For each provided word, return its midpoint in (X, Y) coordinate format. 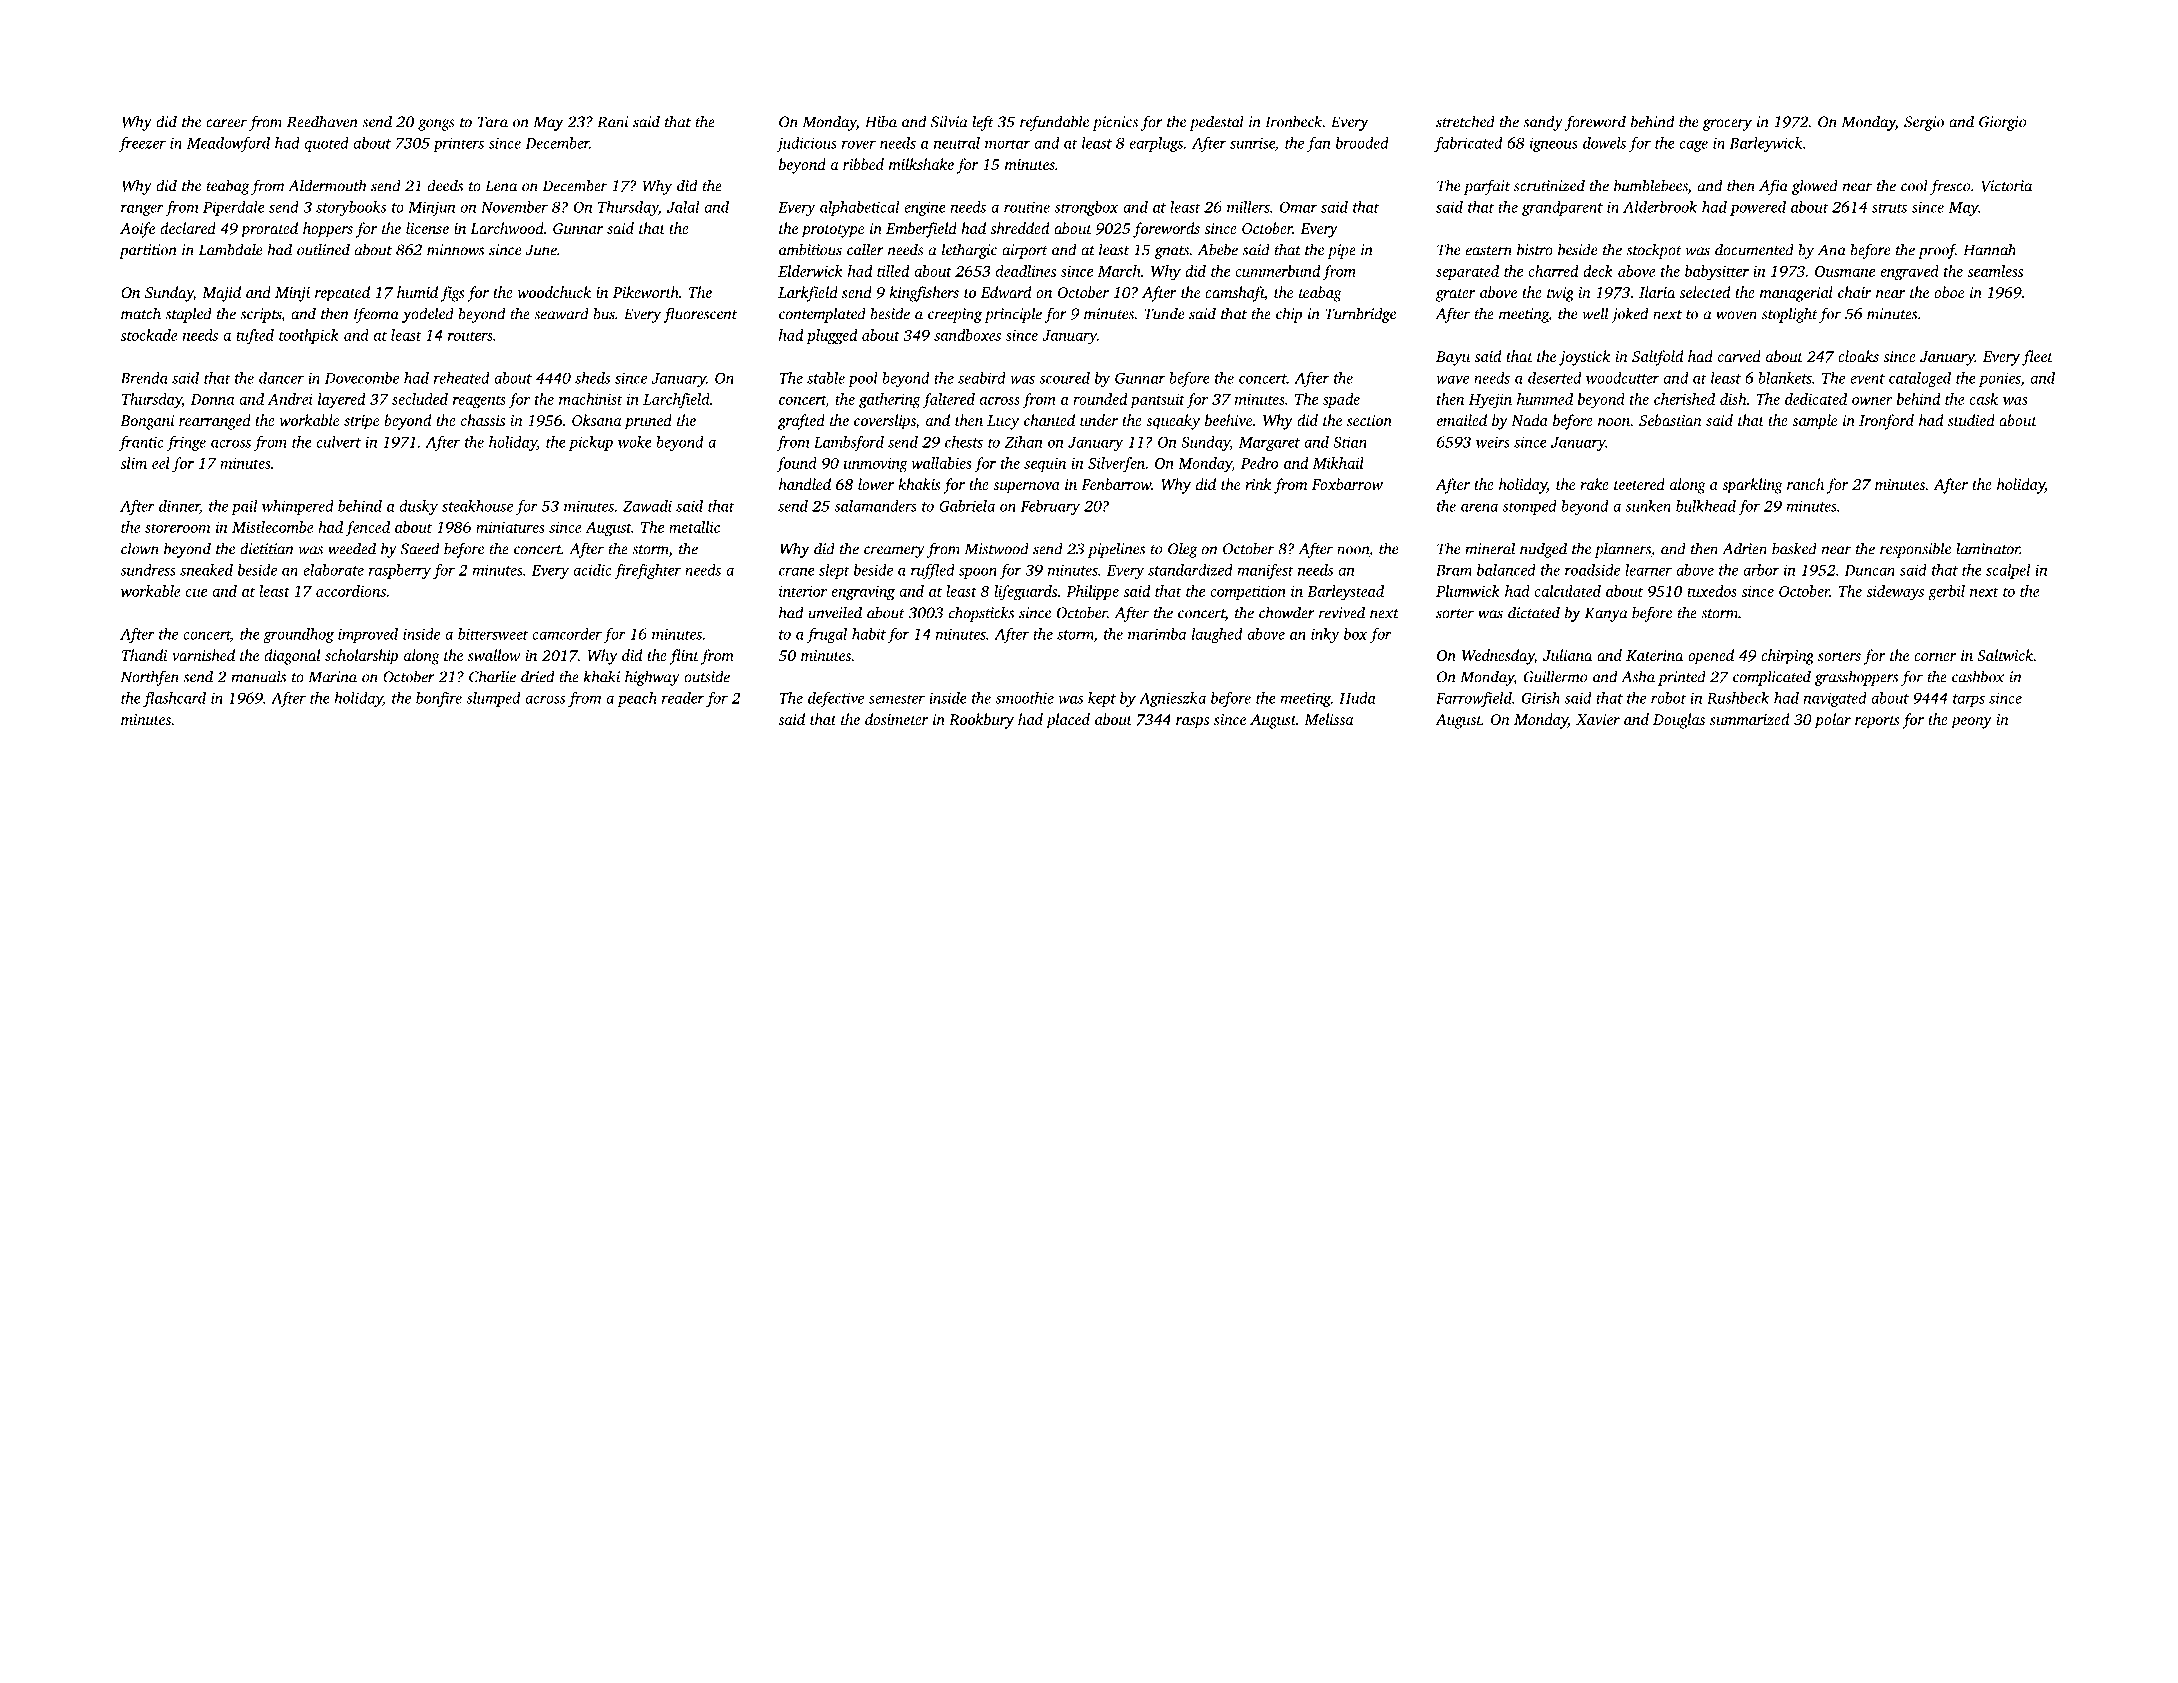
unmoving (876, 465)
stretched (1465, 121)
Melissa (1329, 719)
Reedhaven (322, 121)
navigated (1835, 699)
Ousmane (1845, 271)
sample (1814, 422)
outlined (323, 249)
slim (133, 463)
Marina (332, 677)
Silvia (949, 121)
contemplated (822, 315)
